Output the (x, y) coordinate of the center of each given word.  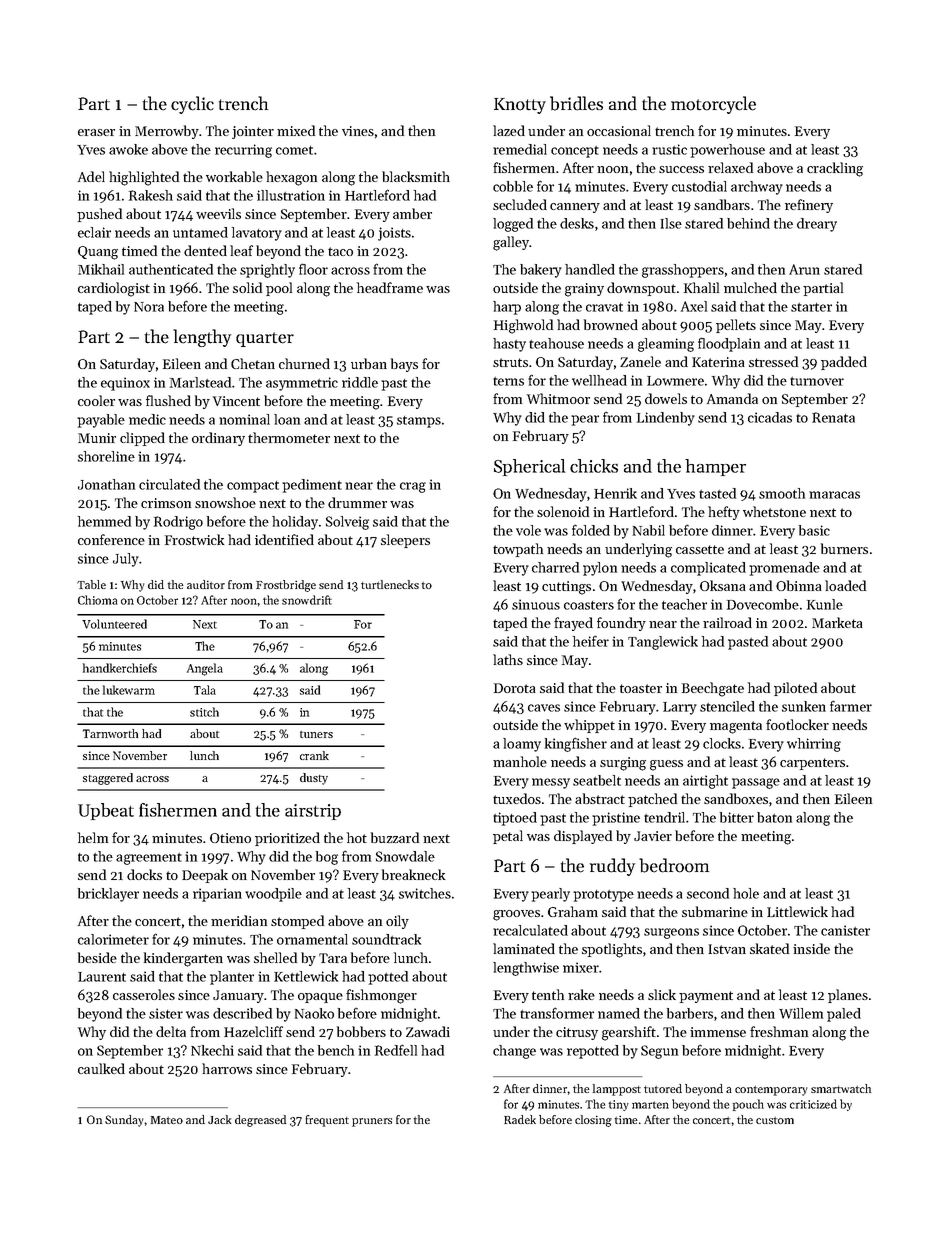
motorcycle (713, 105)
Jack (219, 1119)
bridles (576, 103)
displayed (583, 837)
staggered (108, 779)
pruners (372, 1122)
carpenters (812, 764)
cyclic (192, 105)
